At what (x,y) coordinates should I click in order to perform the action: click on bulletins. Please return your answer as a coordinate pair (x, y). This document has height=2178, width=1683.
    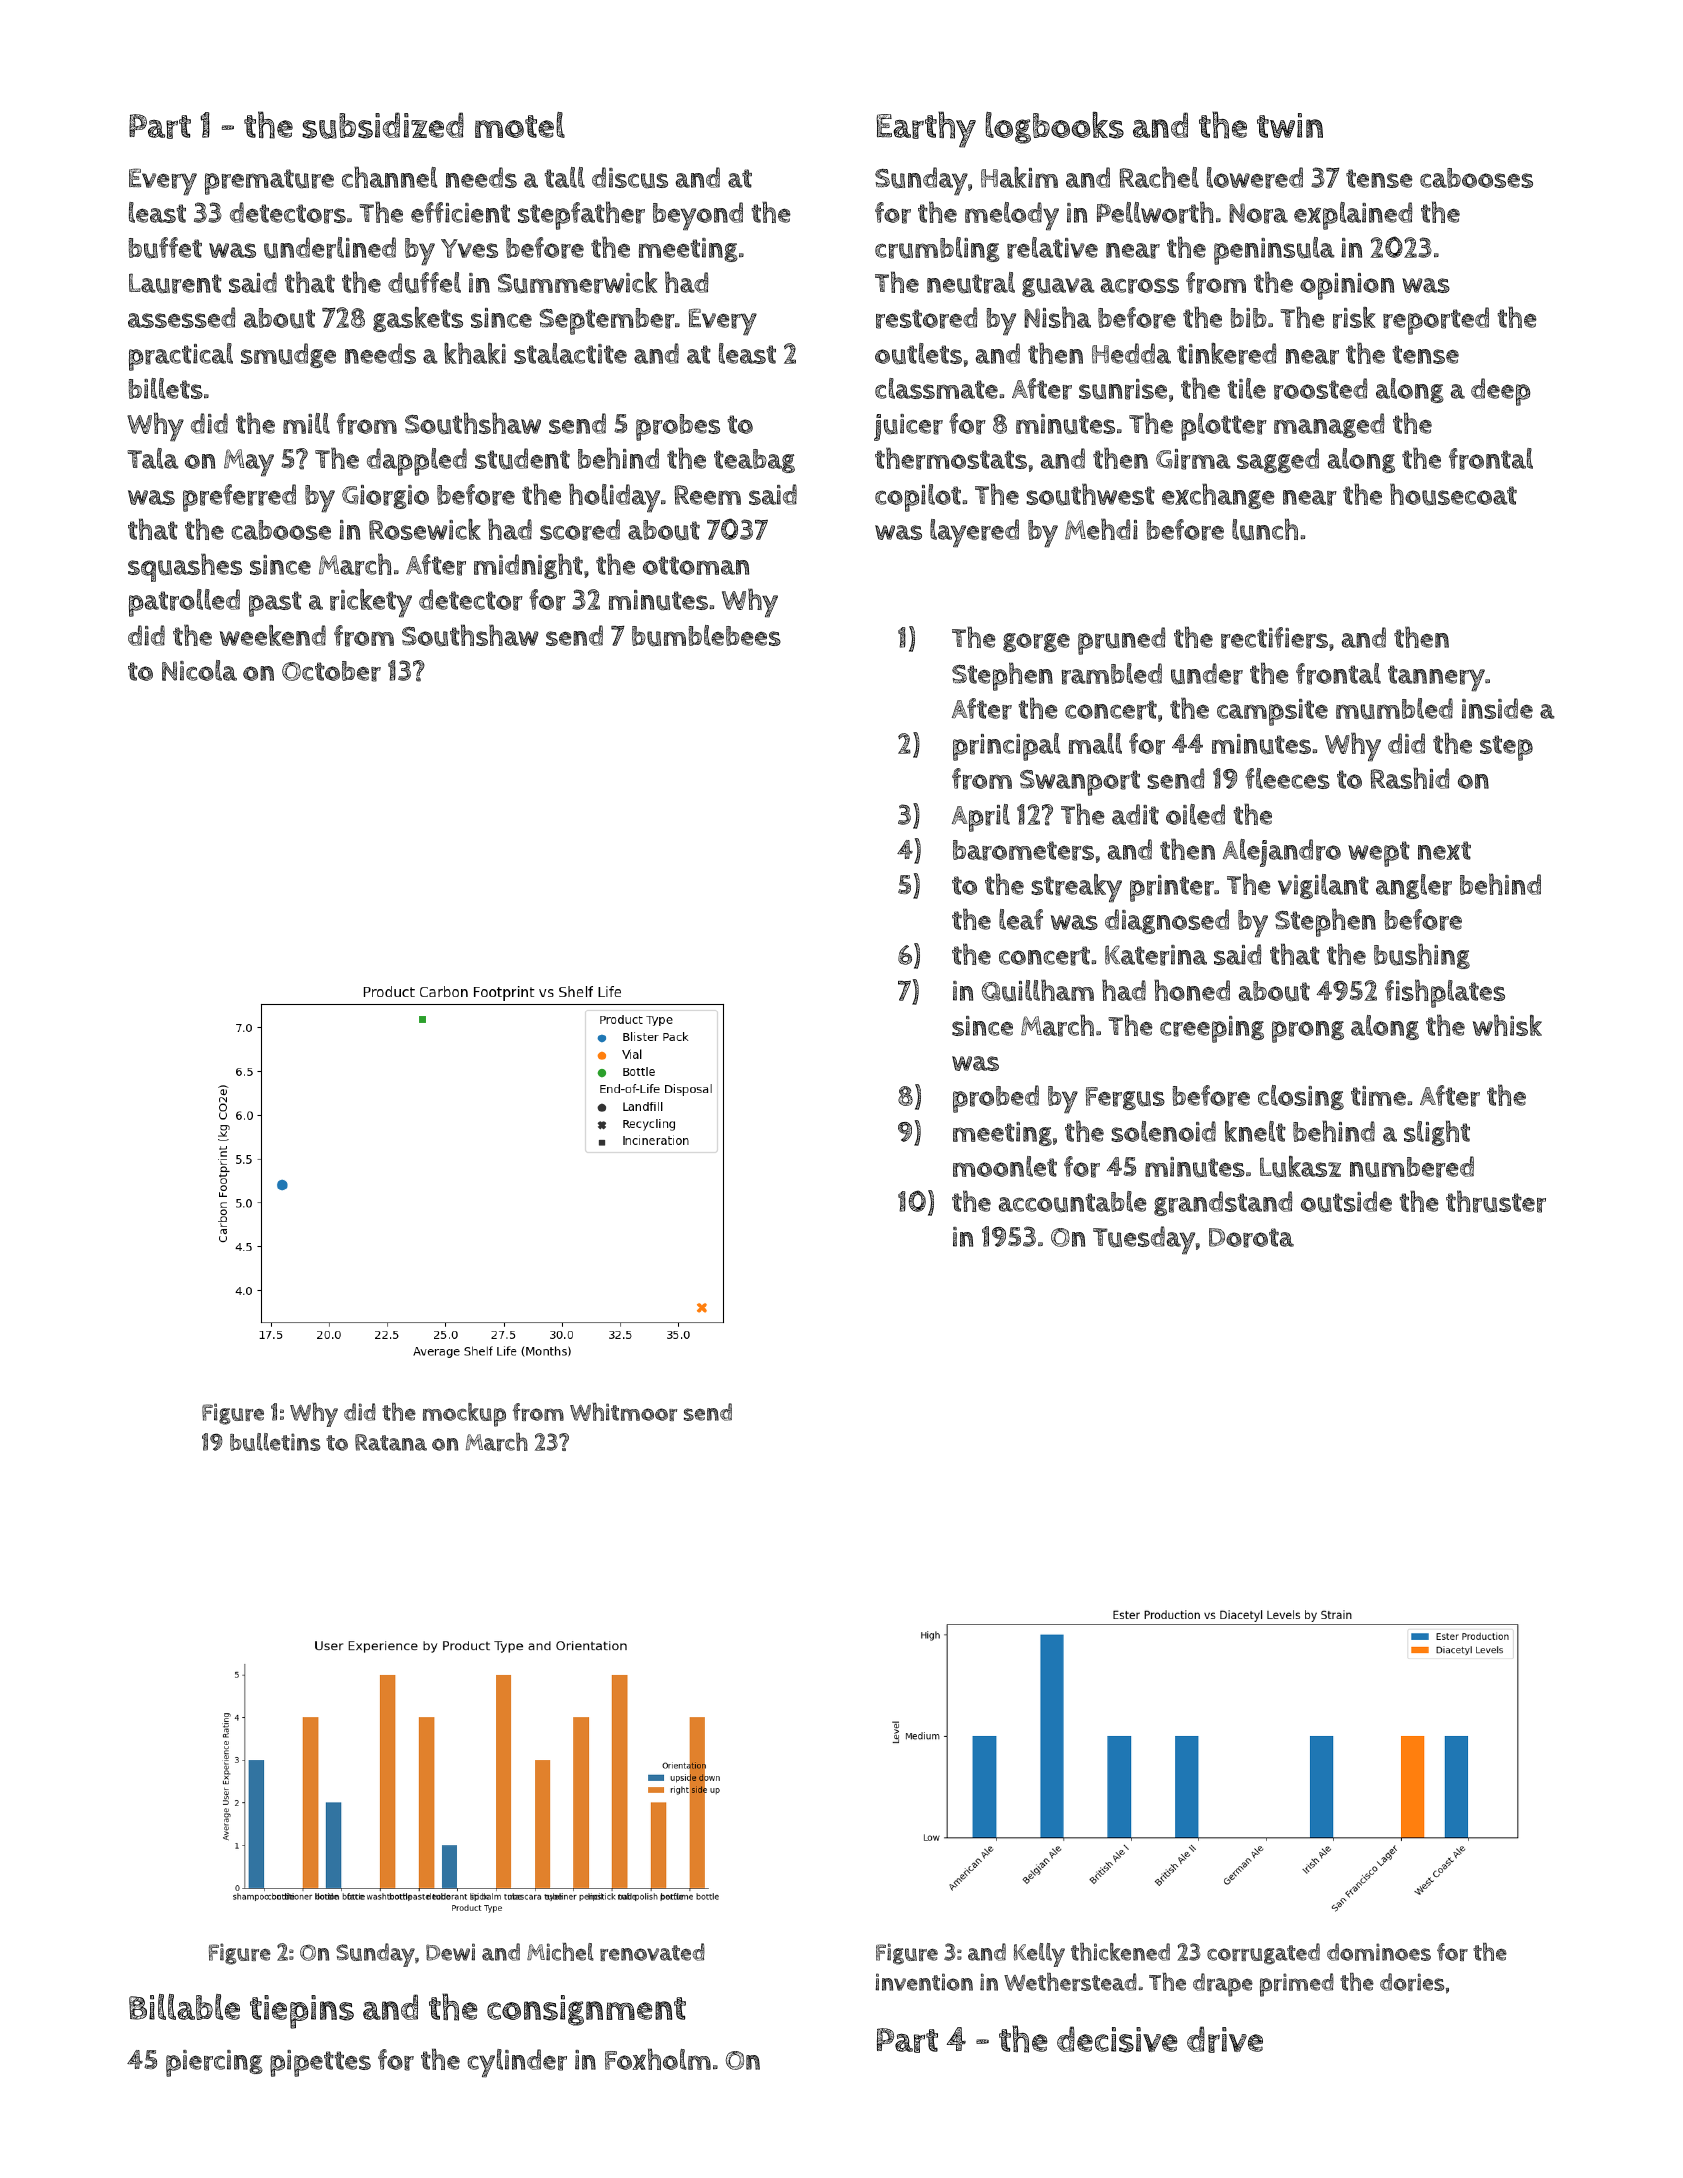
    Looking at the image, I should click on (275, 1442).
